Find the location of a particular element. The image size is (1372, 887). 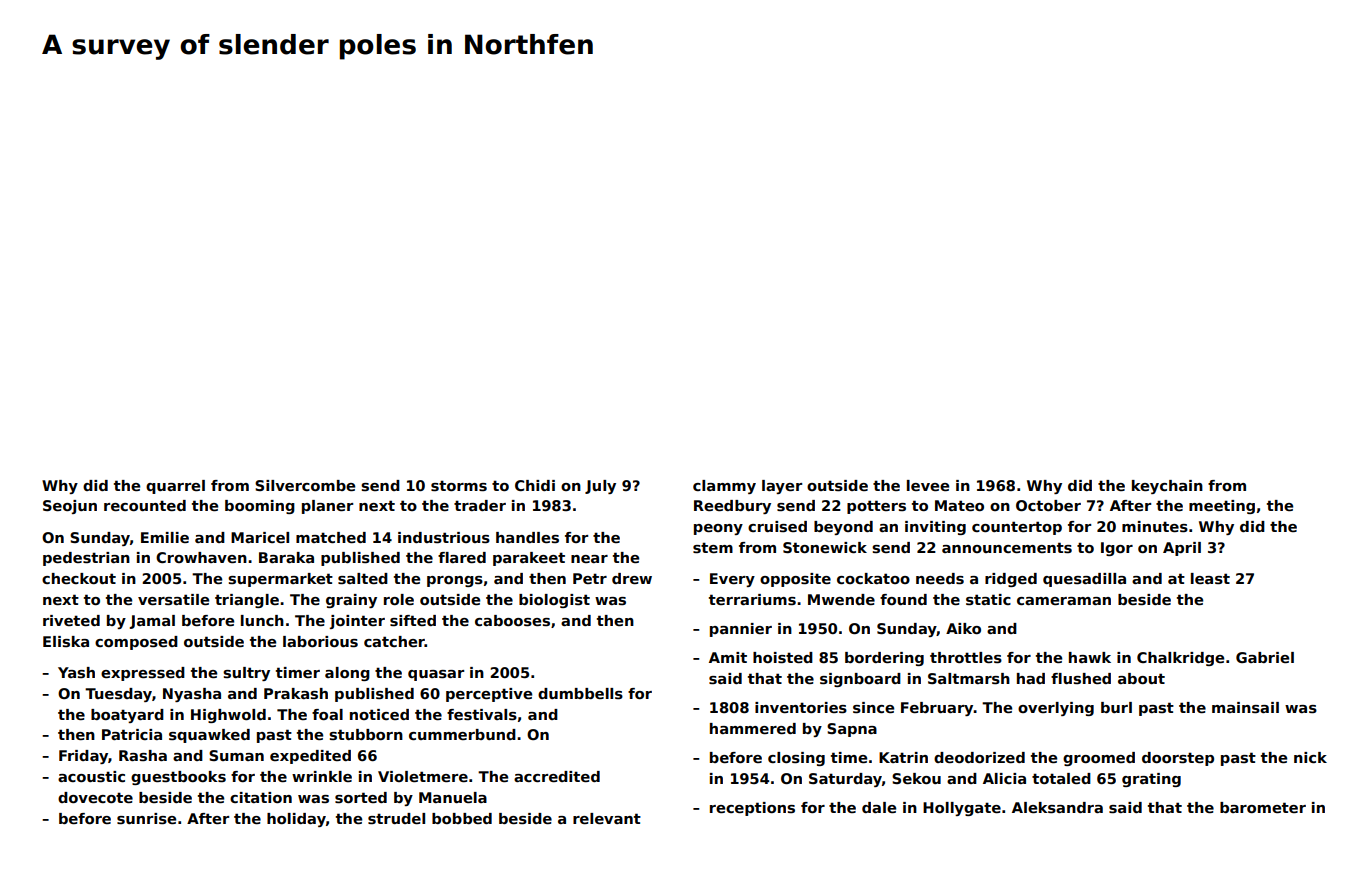

expedited is located at coordinates (310, 757).
